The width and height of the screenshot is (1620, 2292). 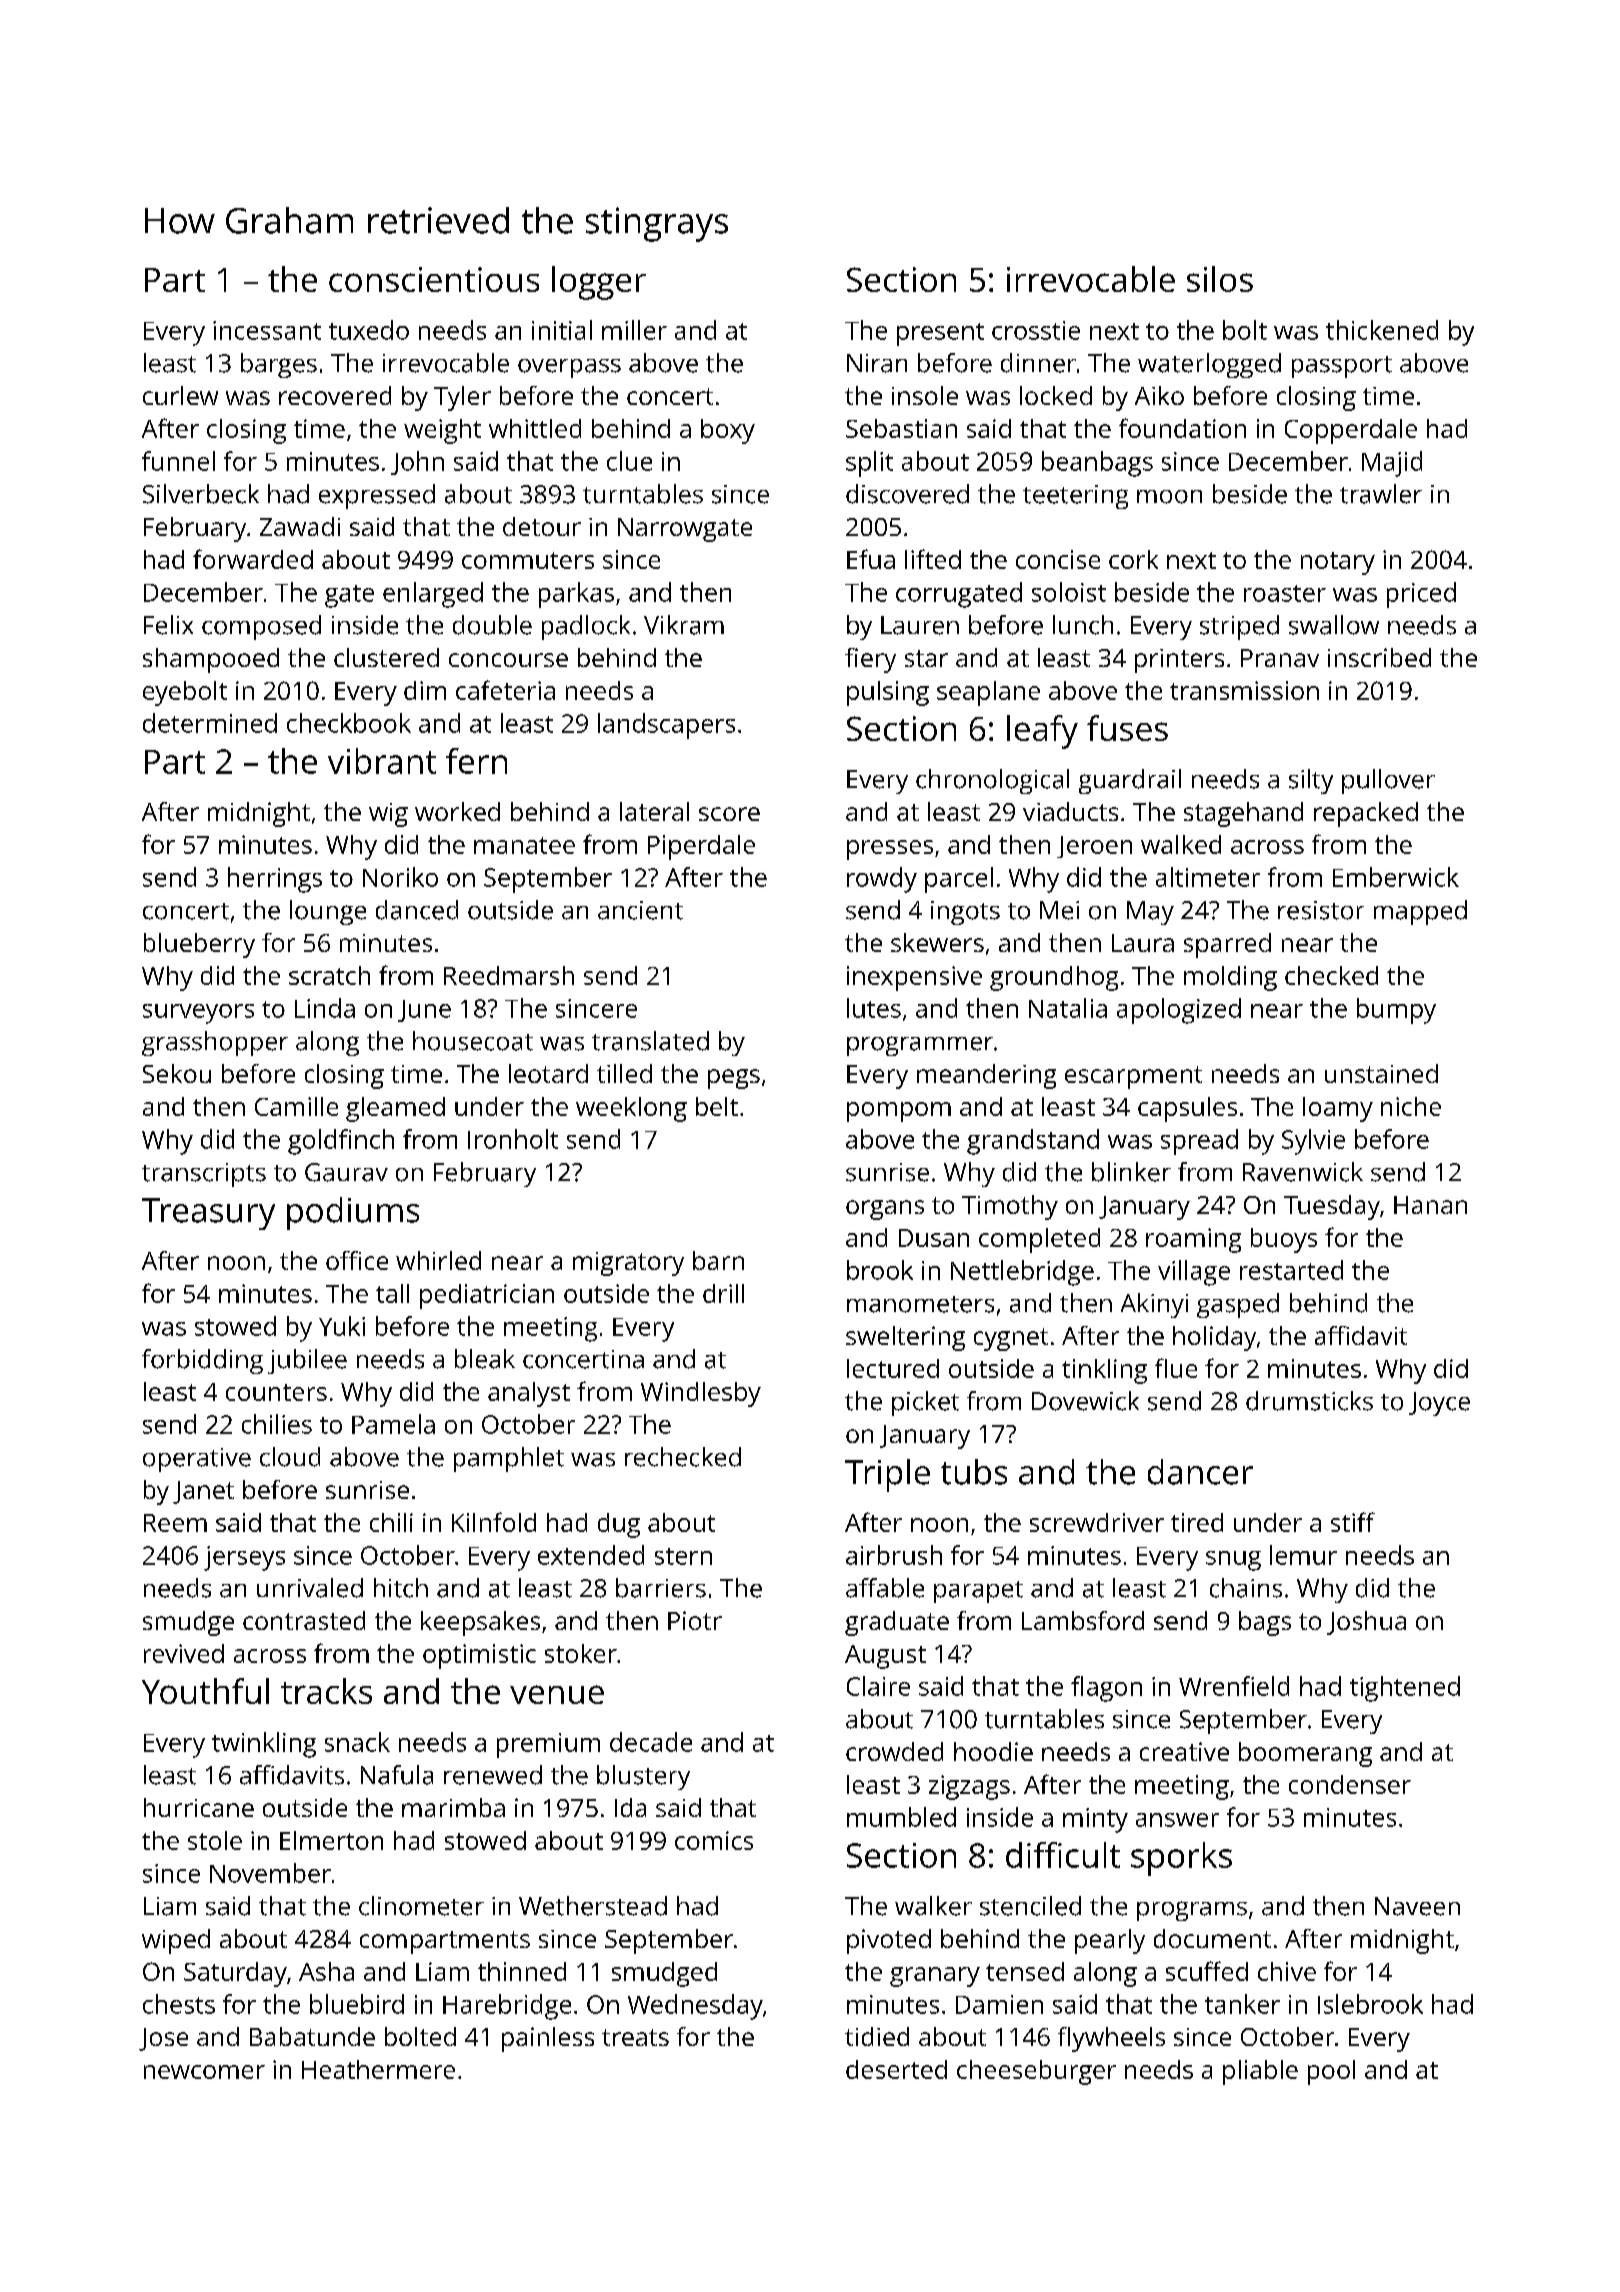 I want to click on silos, so click(x=1220, y=279).
